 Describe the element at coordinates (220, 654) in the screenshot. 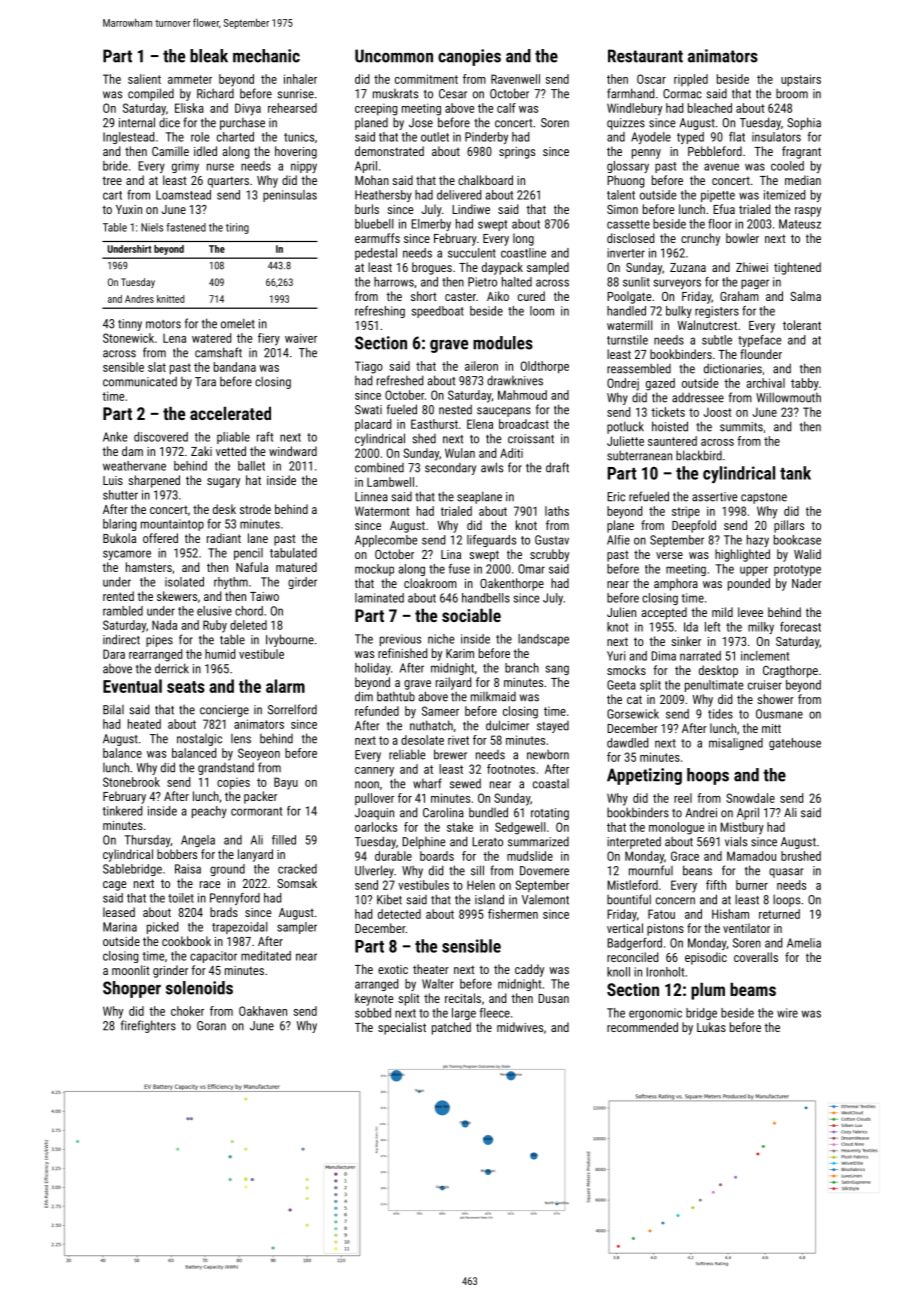

I see `humid` at that location.
